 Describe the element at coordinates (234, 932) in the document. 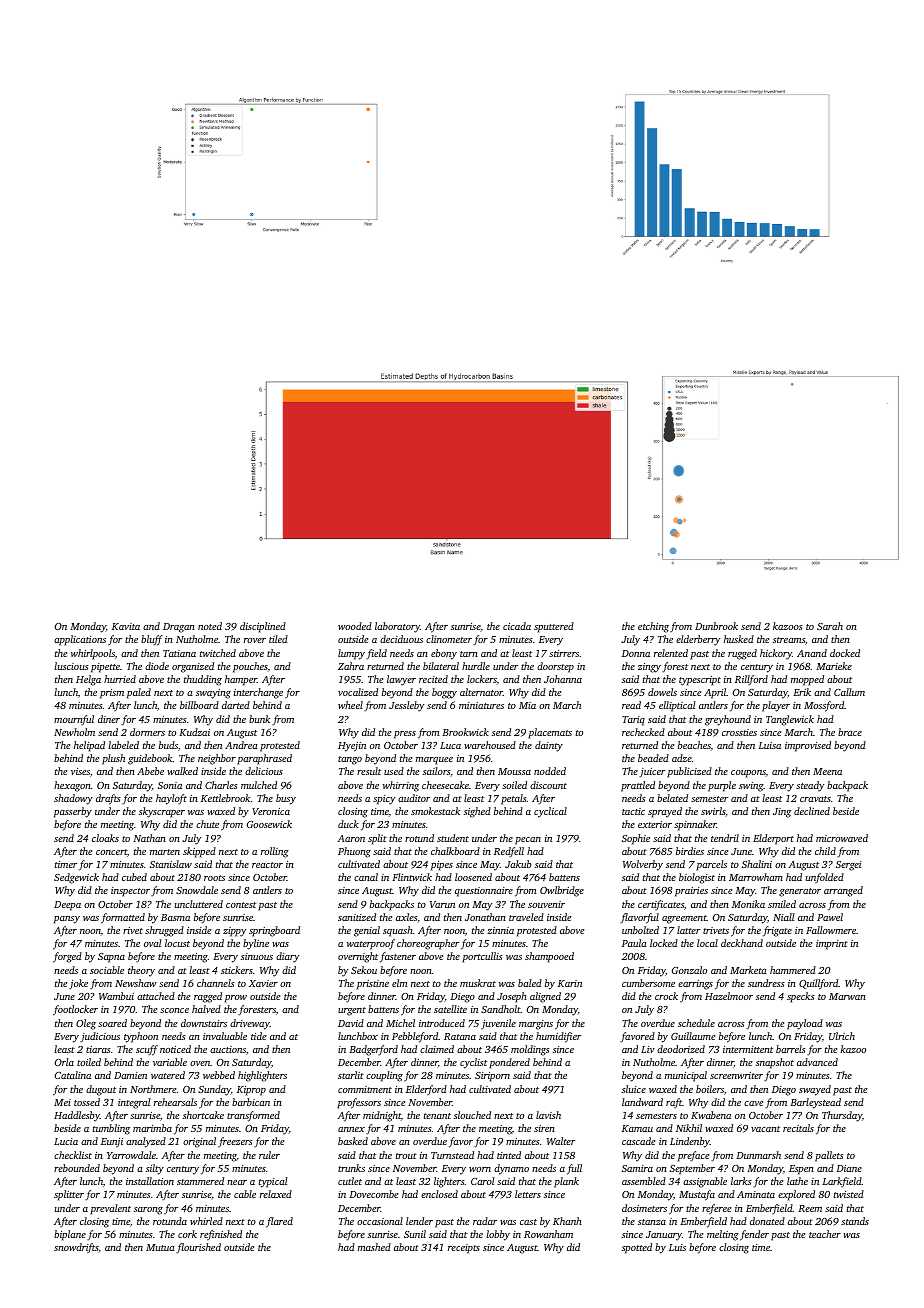

I see `zippy` at that location.
